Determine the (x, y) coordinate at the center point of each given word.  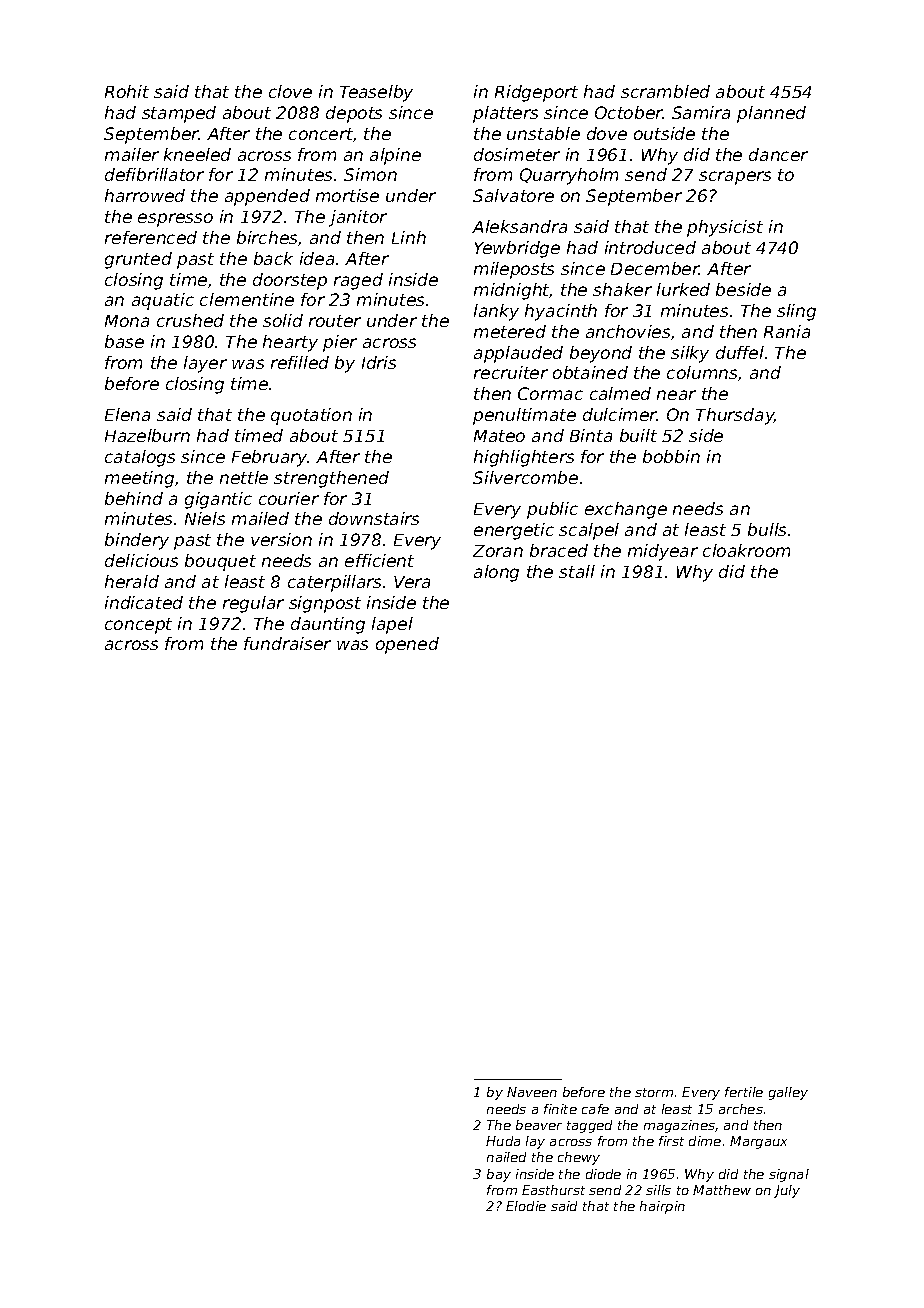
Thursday (735, 416)
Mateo (499, 436)
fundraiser (287, 643)
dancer (778, 154)
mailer (132, 154)
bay (499, 1175)
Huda (503, 1141)
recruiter (511, 372)
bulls (767, 529)
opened (407, 645)
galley (788, 1093)
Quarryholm (569, 176)
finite (560, 1109)
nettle (244, 477)
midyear (663, 552)
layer (205, 364)
